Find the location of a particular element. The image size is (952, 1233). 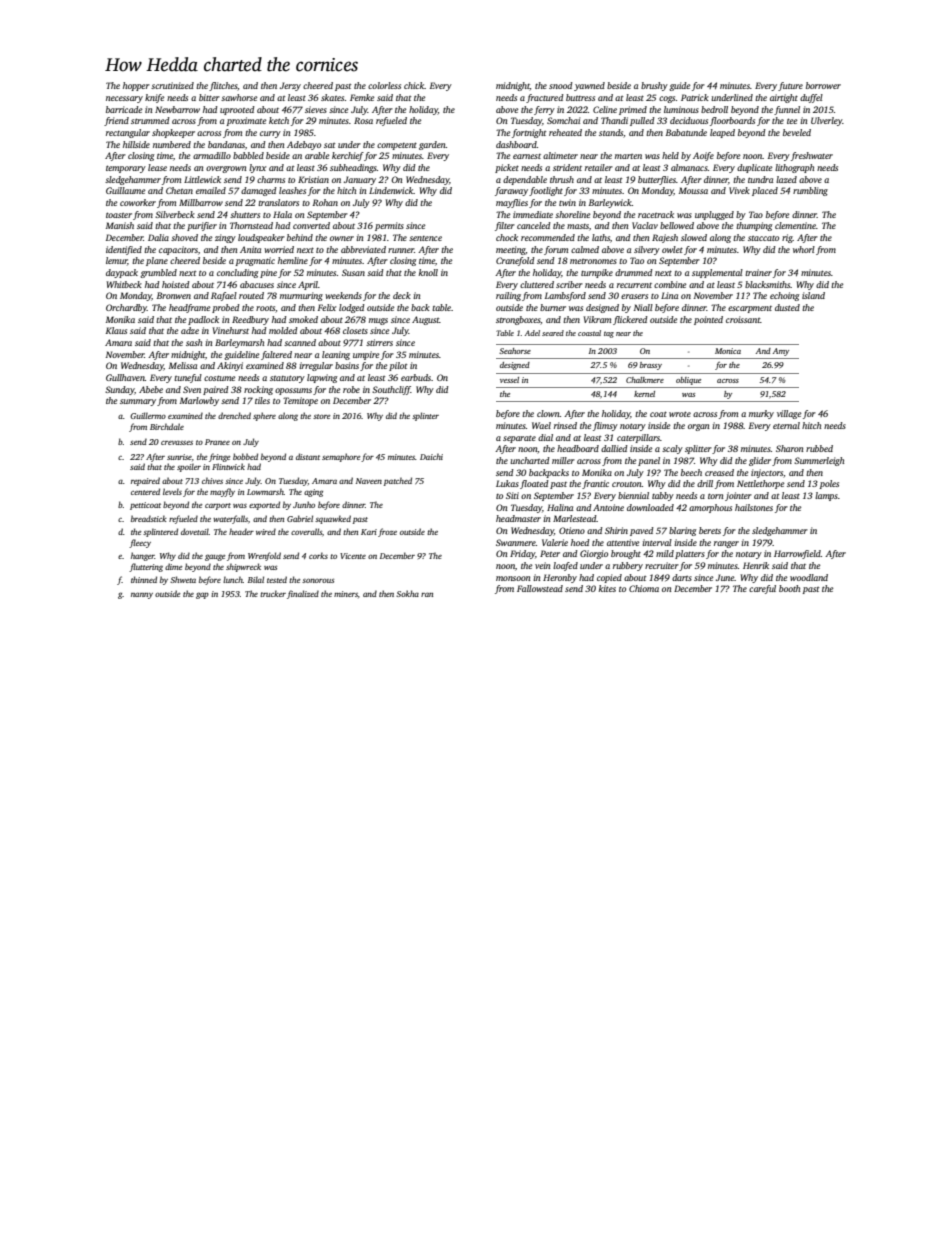

slowed is located at coordinates (694, 237).
